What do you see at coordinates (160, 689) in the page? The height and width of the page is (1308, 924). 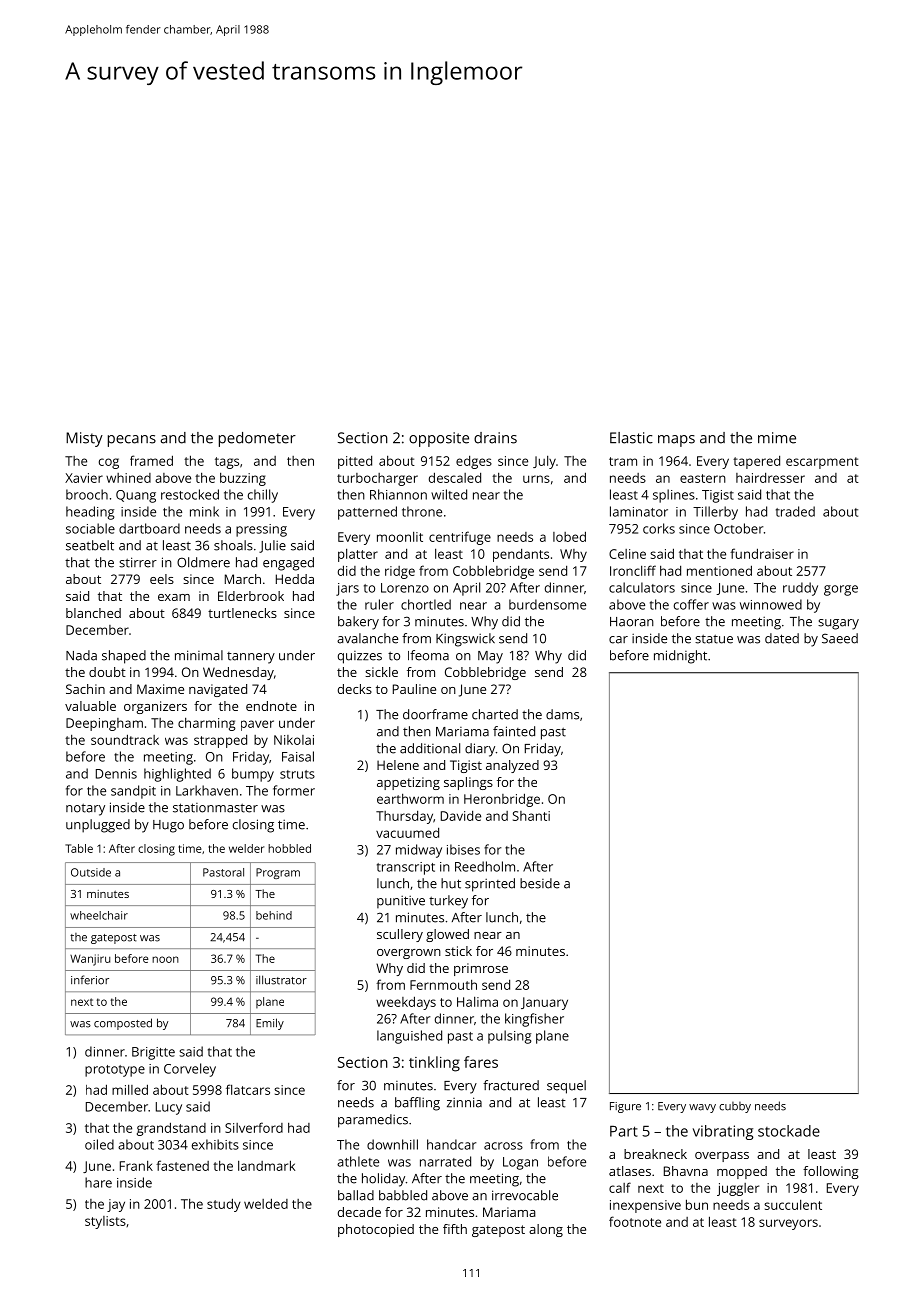 I see `Maxime` at bounding box center [160, 689].
